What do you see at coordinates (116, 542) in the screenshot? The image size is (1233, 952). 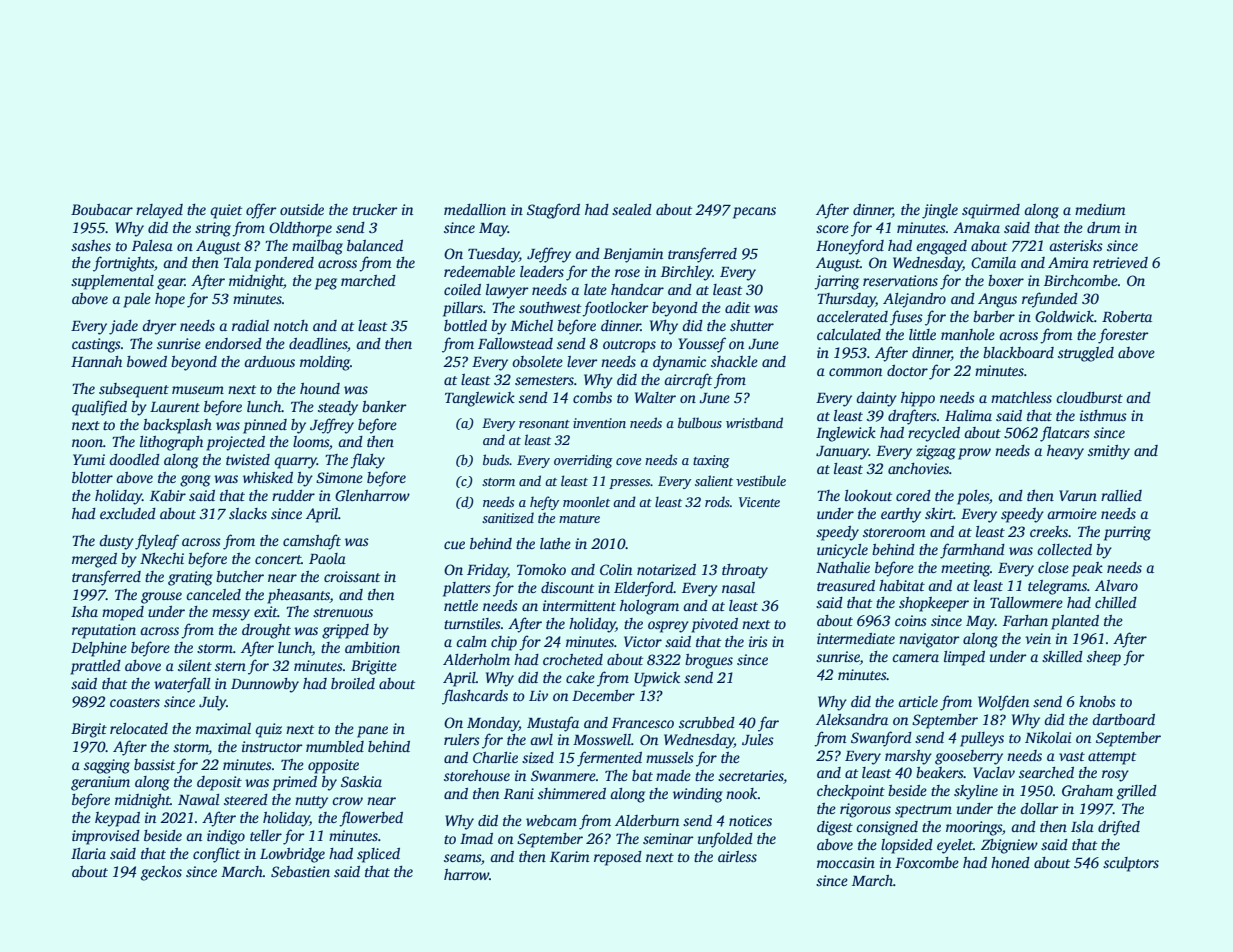 I see `dusty` at bounding box center [116, 542].
